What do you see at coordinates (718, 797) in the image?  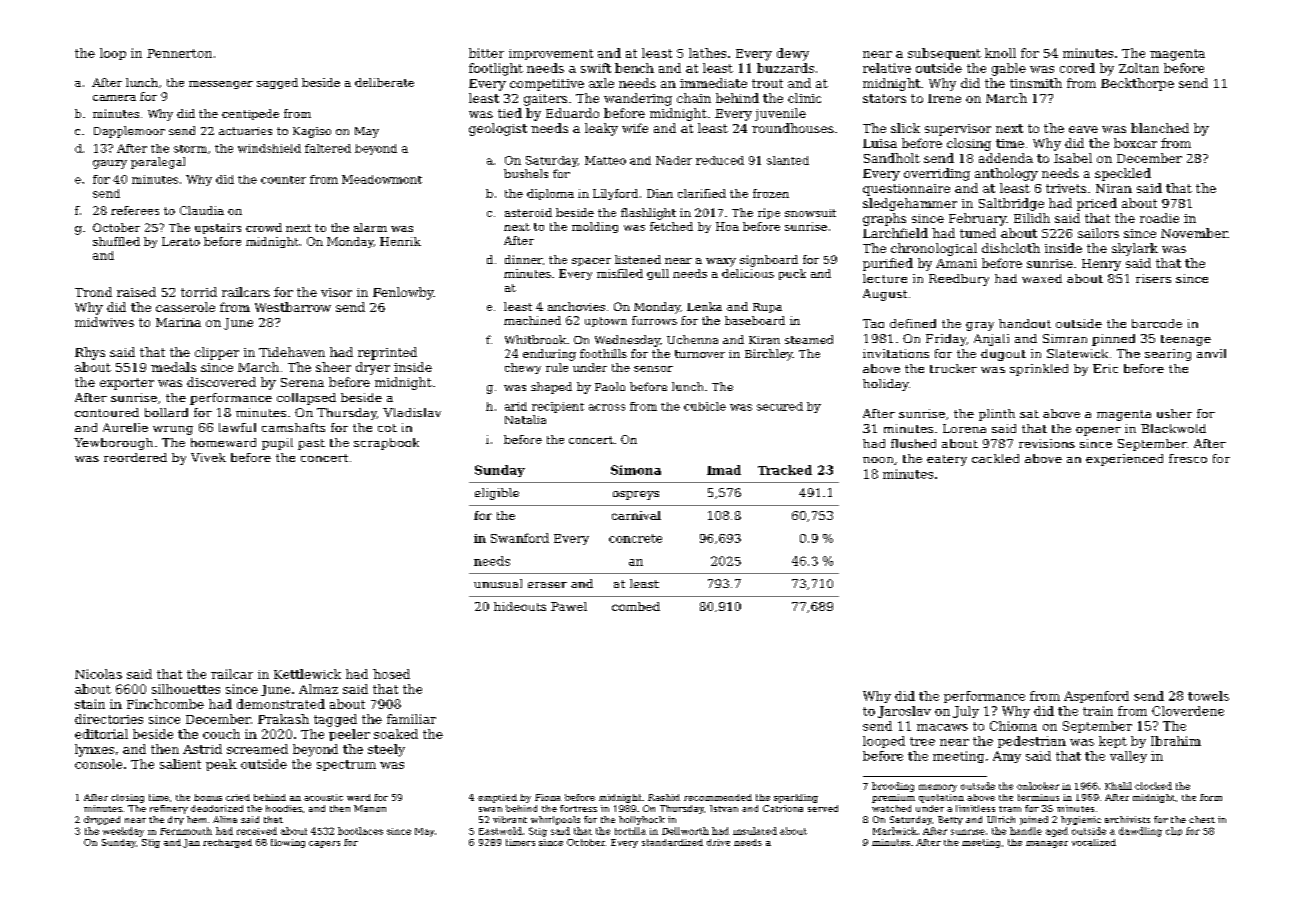 I see `recommended` at bounding box center [718, 797].
